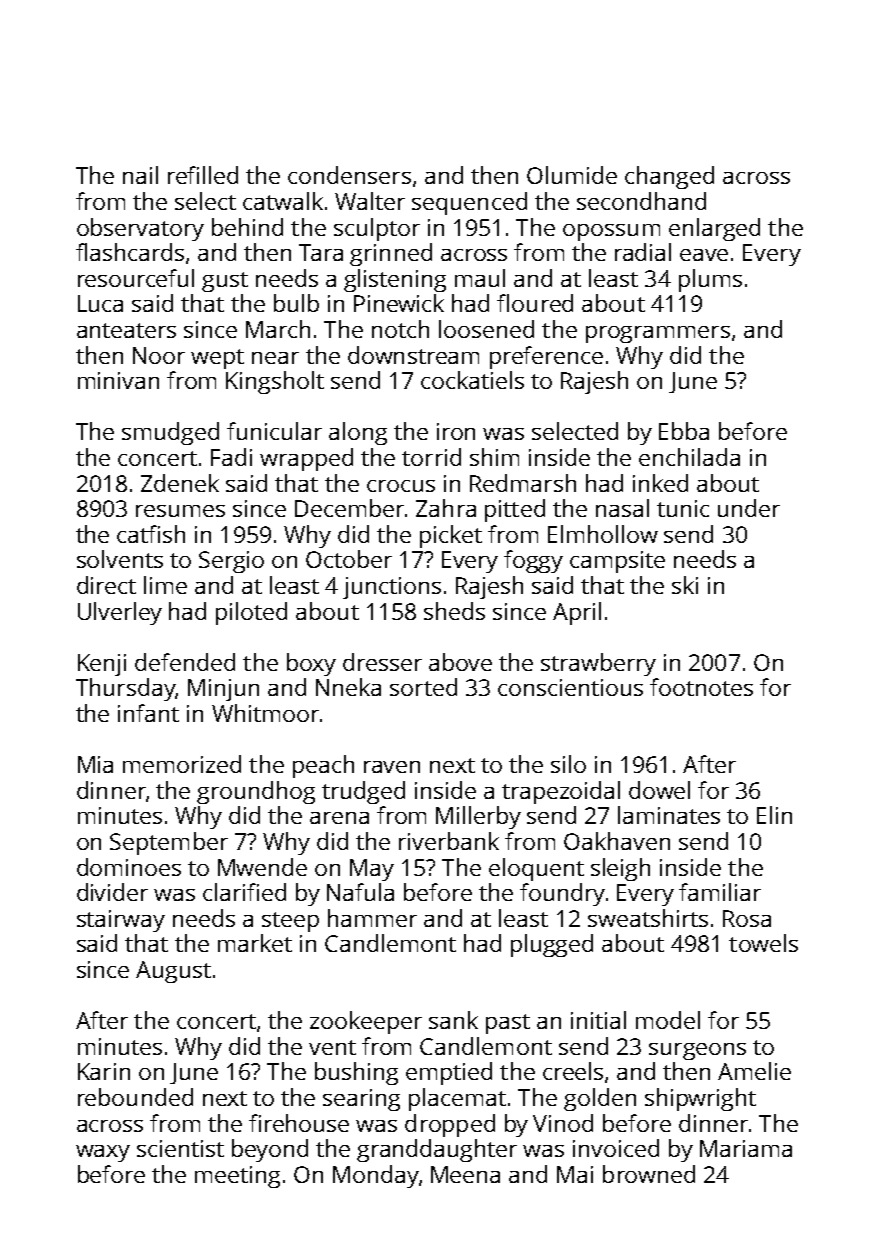 Image resolution: width=880 pixels, height=1248 pixels. Describe the element at coordinates (658, 334) in the screenshot. I see `programmers` at that location.
